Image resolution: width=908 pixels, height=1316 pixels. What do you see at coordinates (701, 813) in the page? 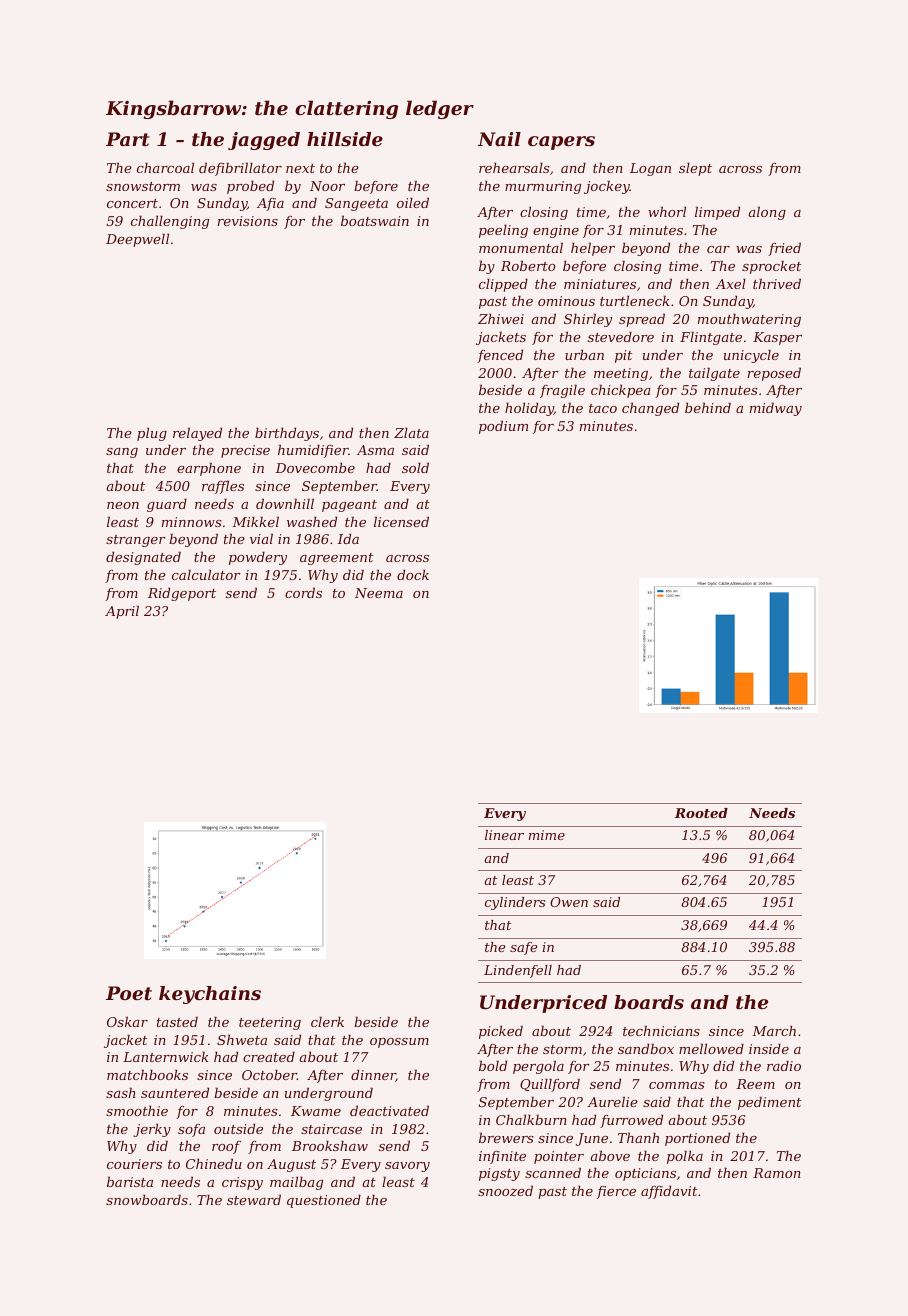
I see `Rooted` at bounding box center [701, 813].
